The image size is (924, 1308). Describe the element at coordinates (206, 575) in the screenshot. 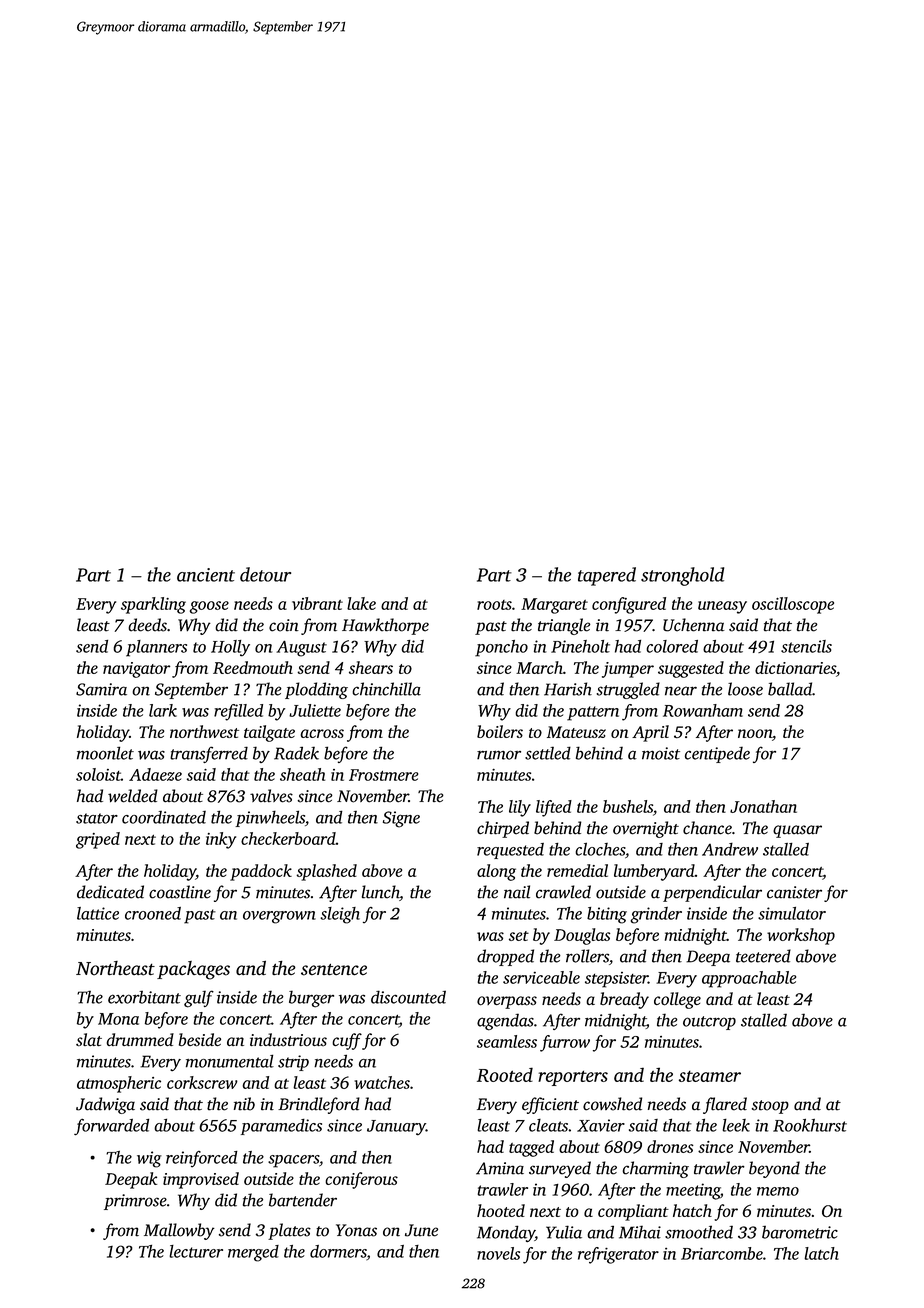

I see `ancient` at that location.
